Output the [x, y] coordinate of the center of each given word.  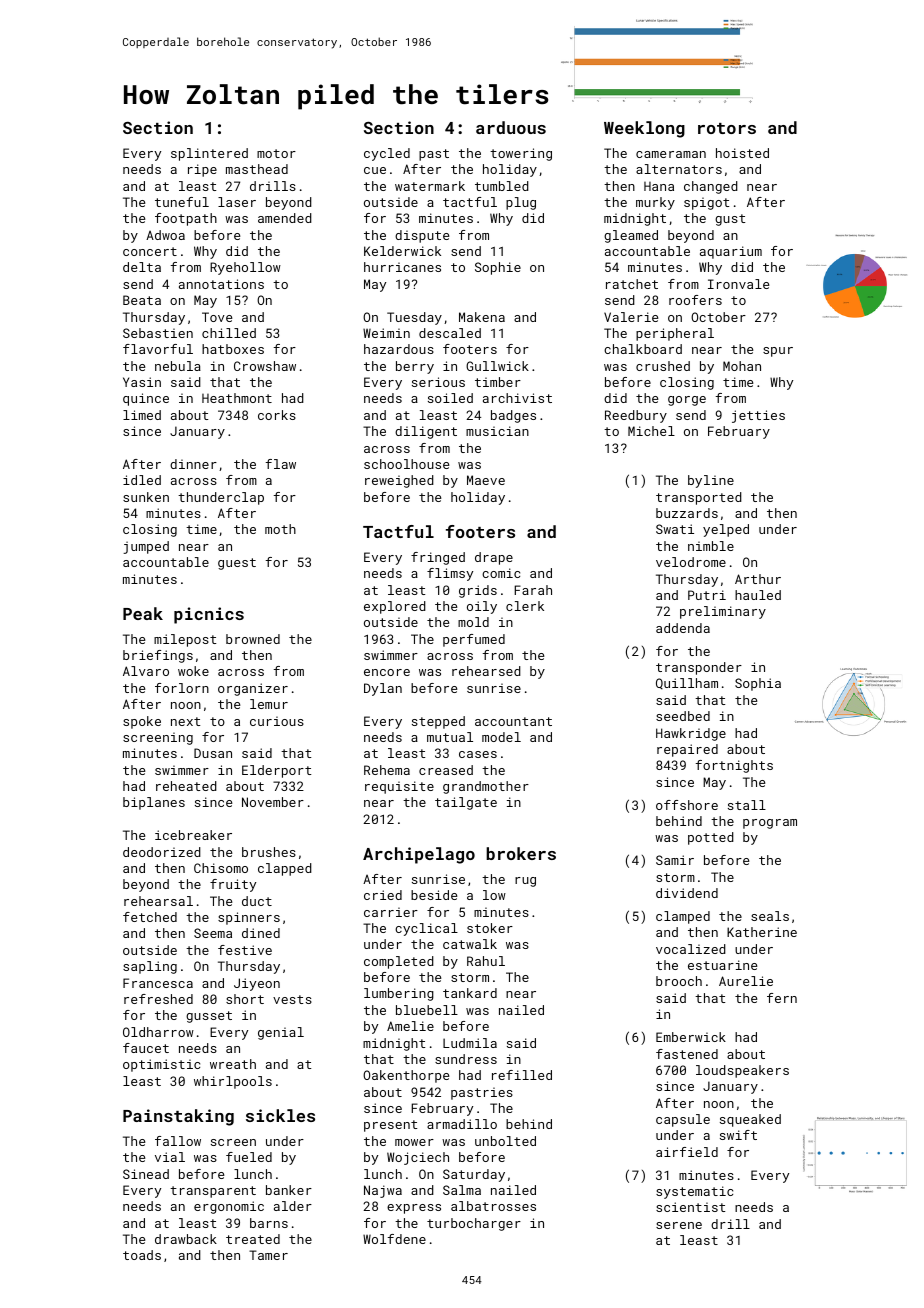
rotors [727, 128]
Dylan [383, 689]
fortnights [734, 766]
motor [276, 153]
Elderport [276, 771]
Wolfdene [394, 1239]
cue [375, 170]
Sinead [146, 1174]
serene [679, 1225]
